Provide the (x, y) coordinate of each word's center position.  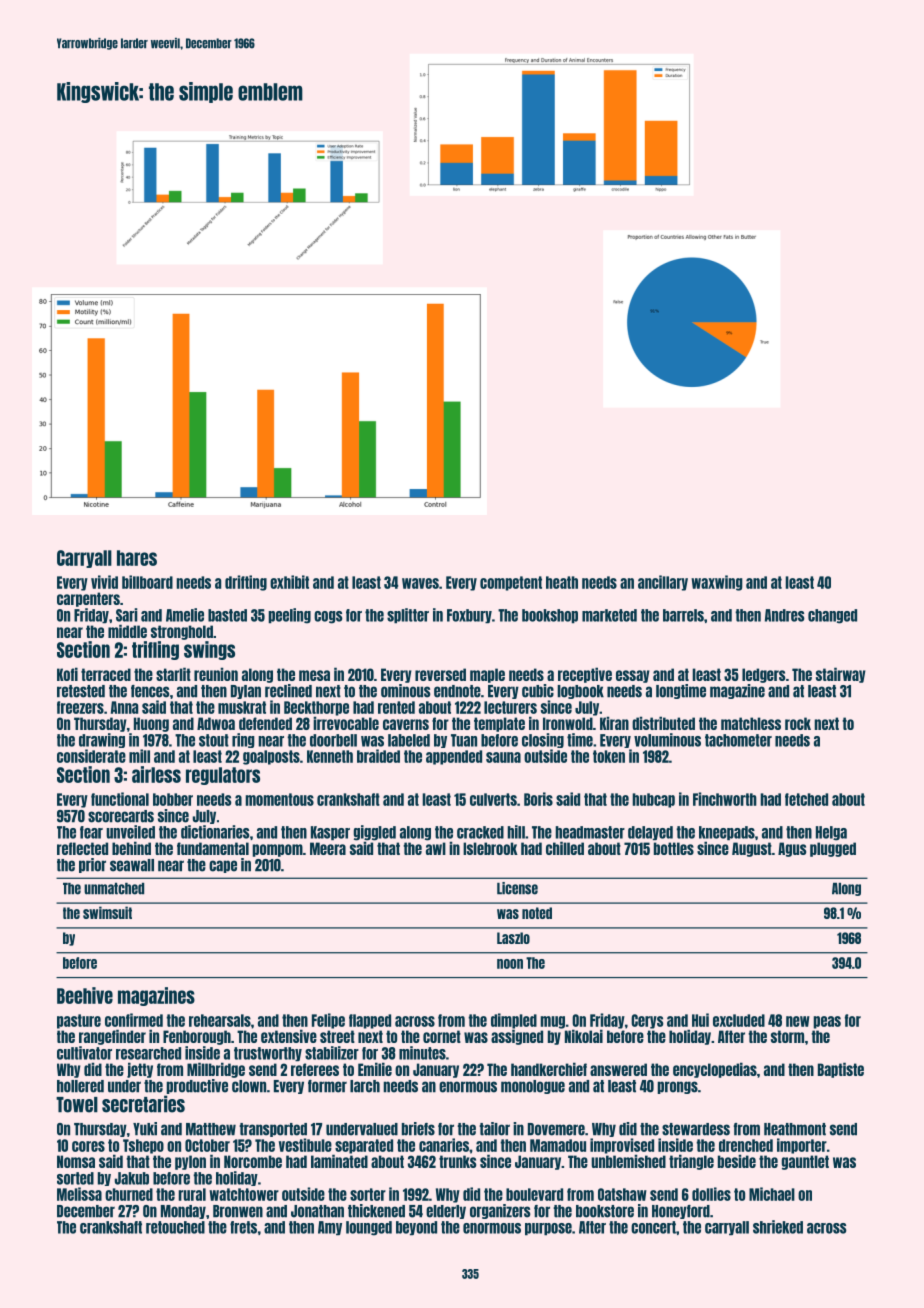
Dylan (246, 692)
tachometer (738, 740)
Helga (831, 833)
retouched (175, 1227)
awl (436, 848)
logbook (580, 692)
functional (120, 799)
